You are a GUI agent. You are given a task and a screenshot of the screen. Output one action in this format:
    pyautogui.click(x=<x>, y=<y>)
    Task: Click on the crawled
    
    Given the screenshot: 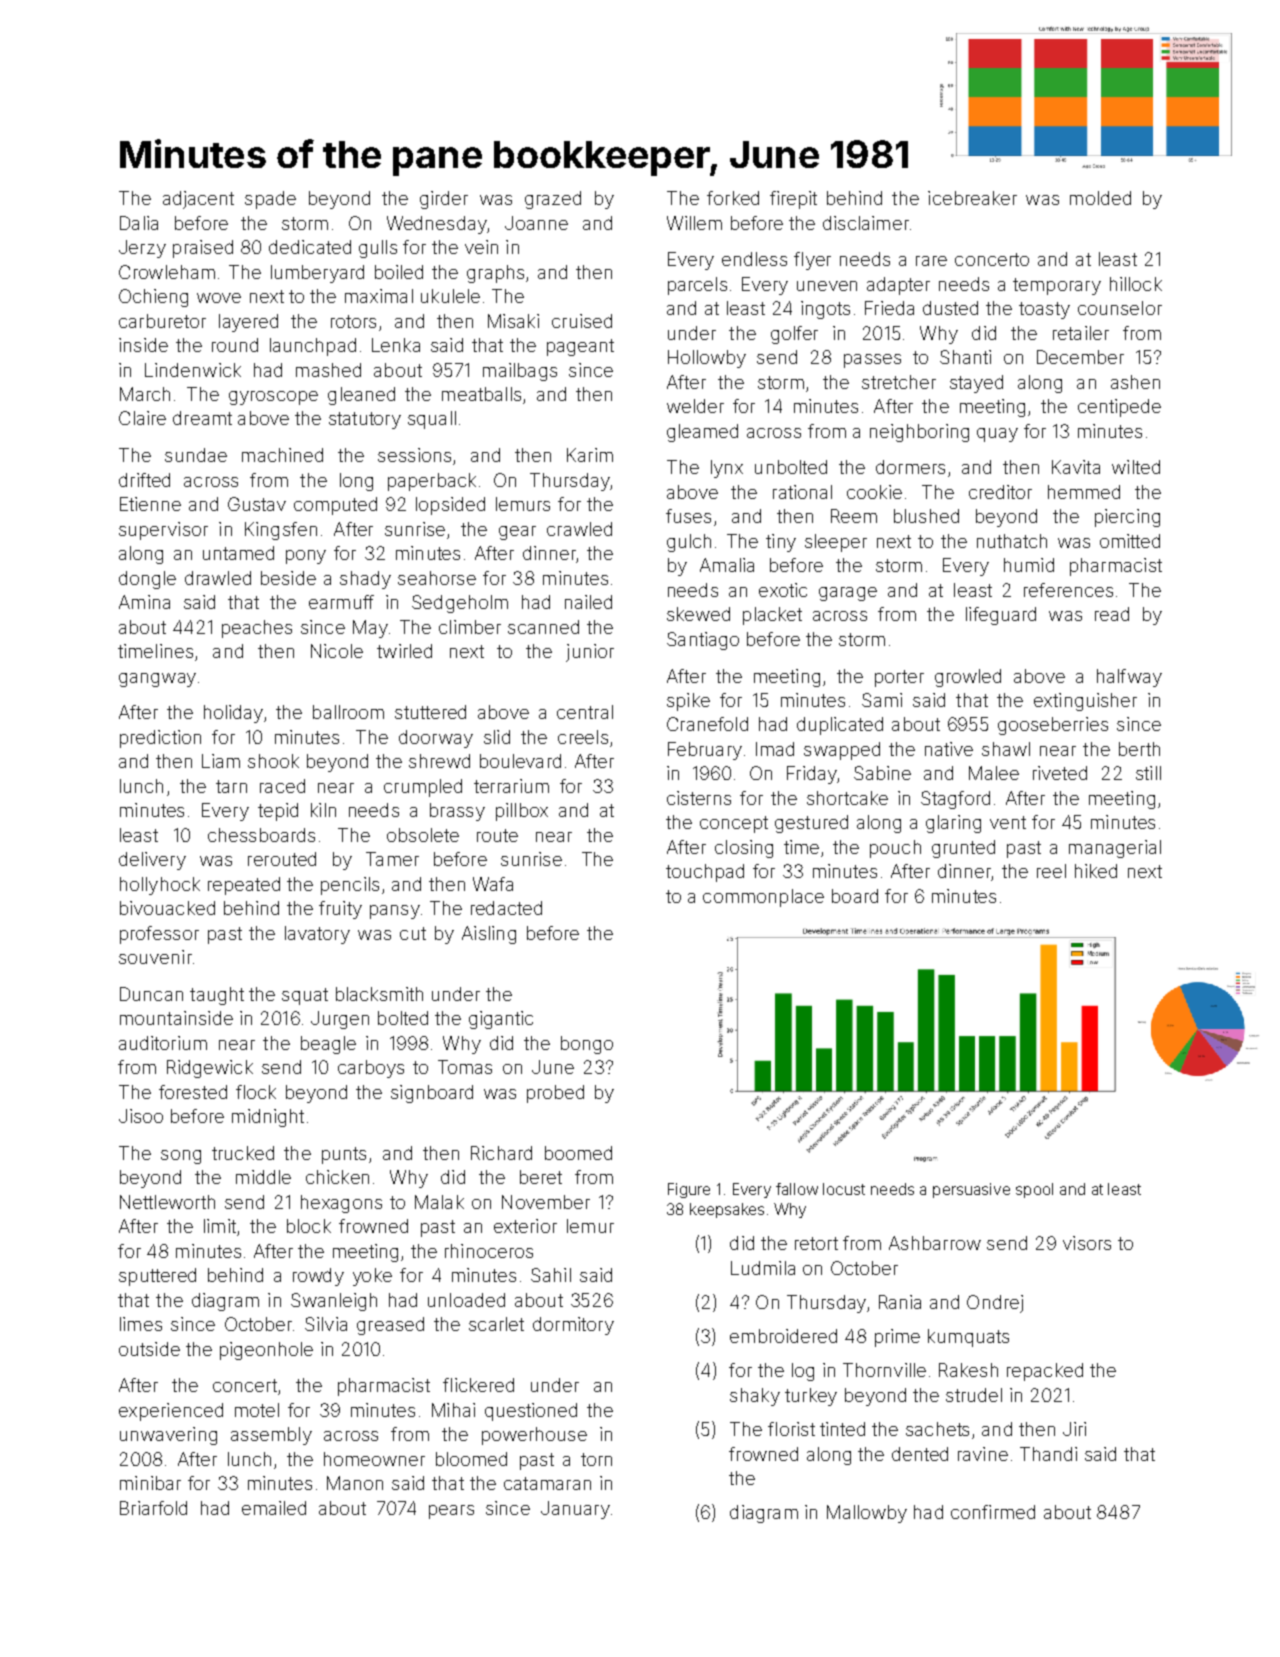 What is the action you would take?
    pyautogui.click(x=579, y=529)
